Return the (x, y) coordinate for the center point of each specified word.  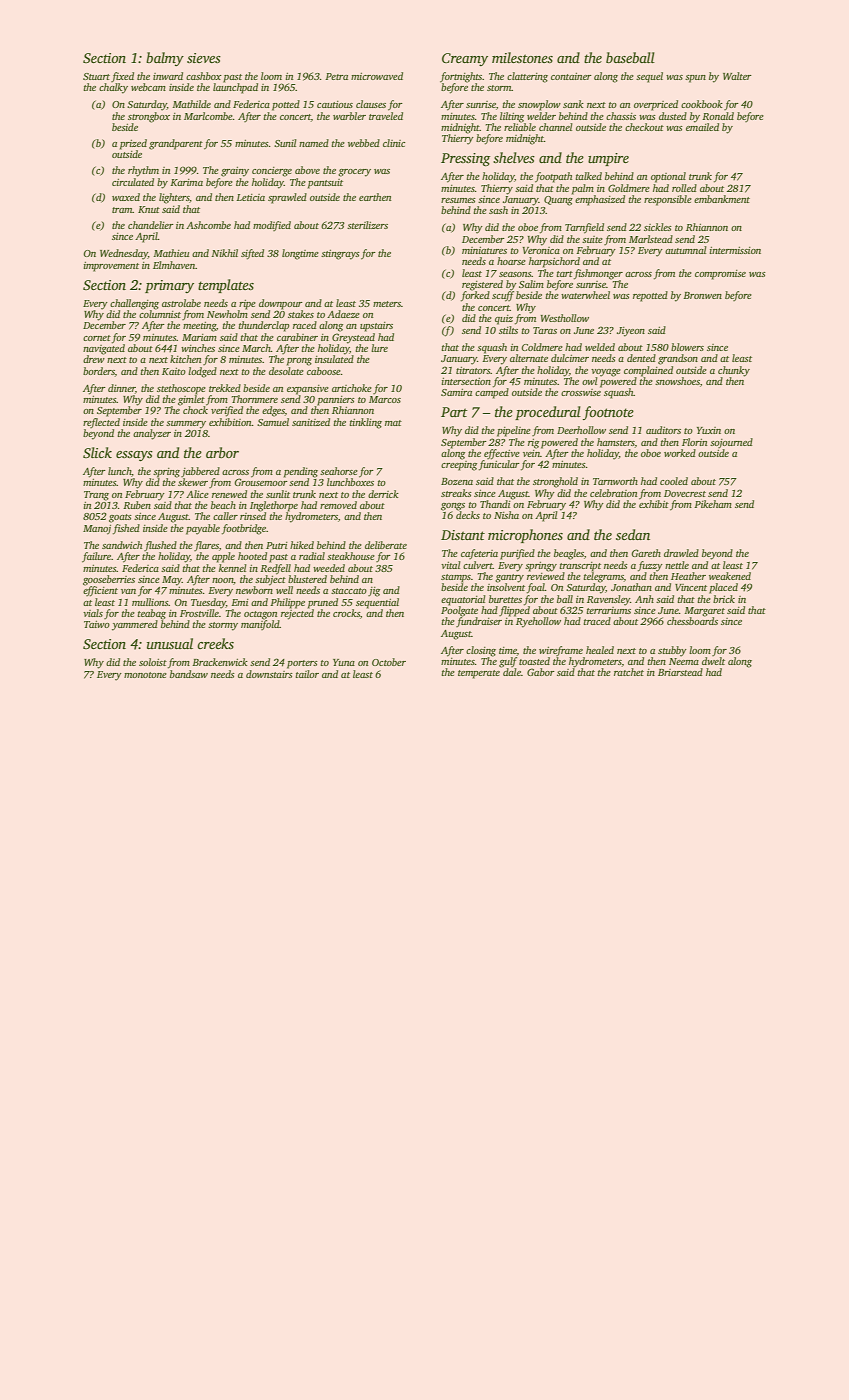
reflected (101, 423)
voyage (606, 373)
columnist (160, 314)
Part (454, 412)
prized (133, 144)
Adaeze (343, 314)
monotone (145, 675)
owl (590, 381)
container (571, 76)
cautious (335, 104)
